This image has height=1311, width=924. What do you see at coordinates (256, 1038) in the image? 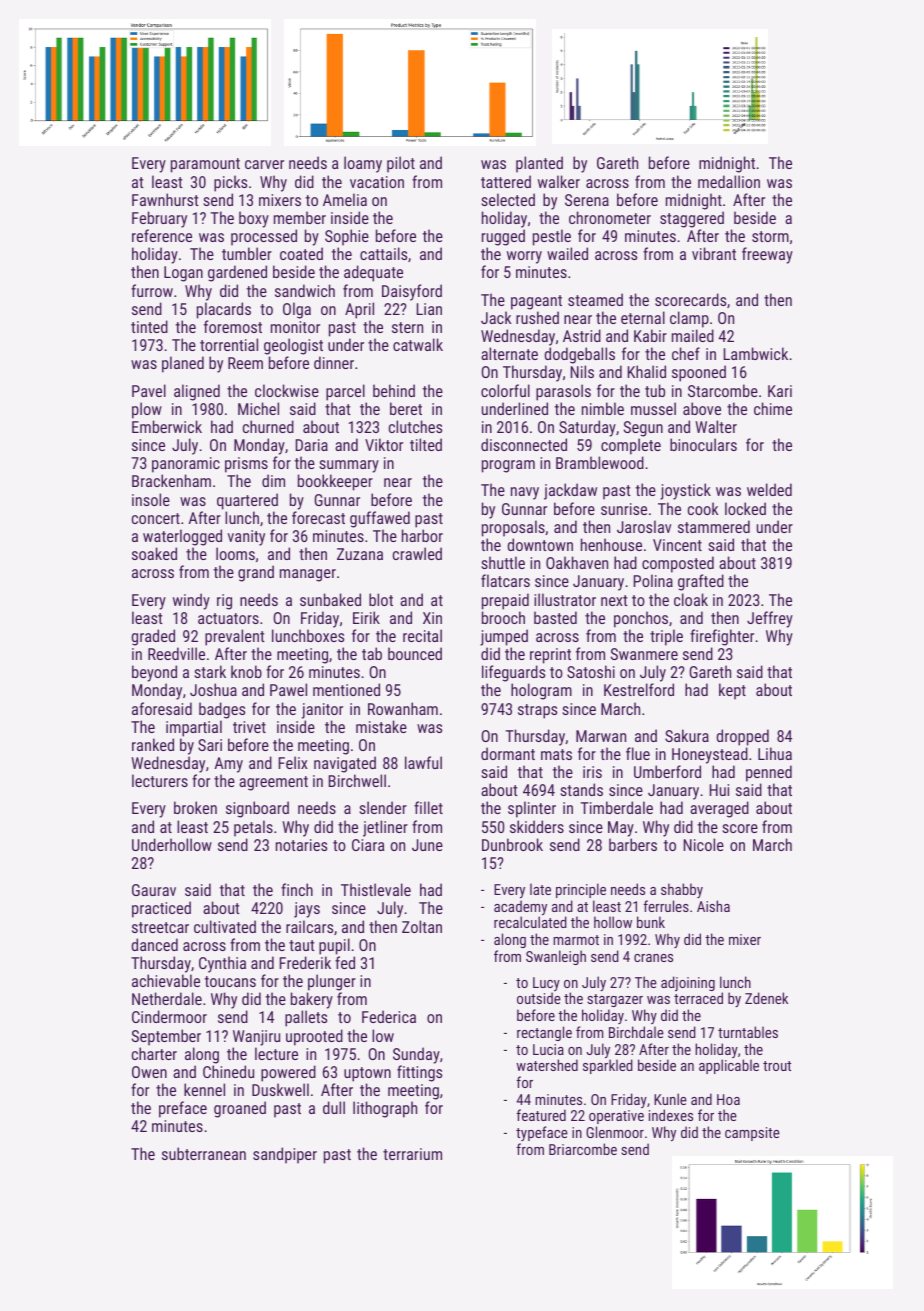
I see `Wanjiru` at bounding box center [256, 1038].
